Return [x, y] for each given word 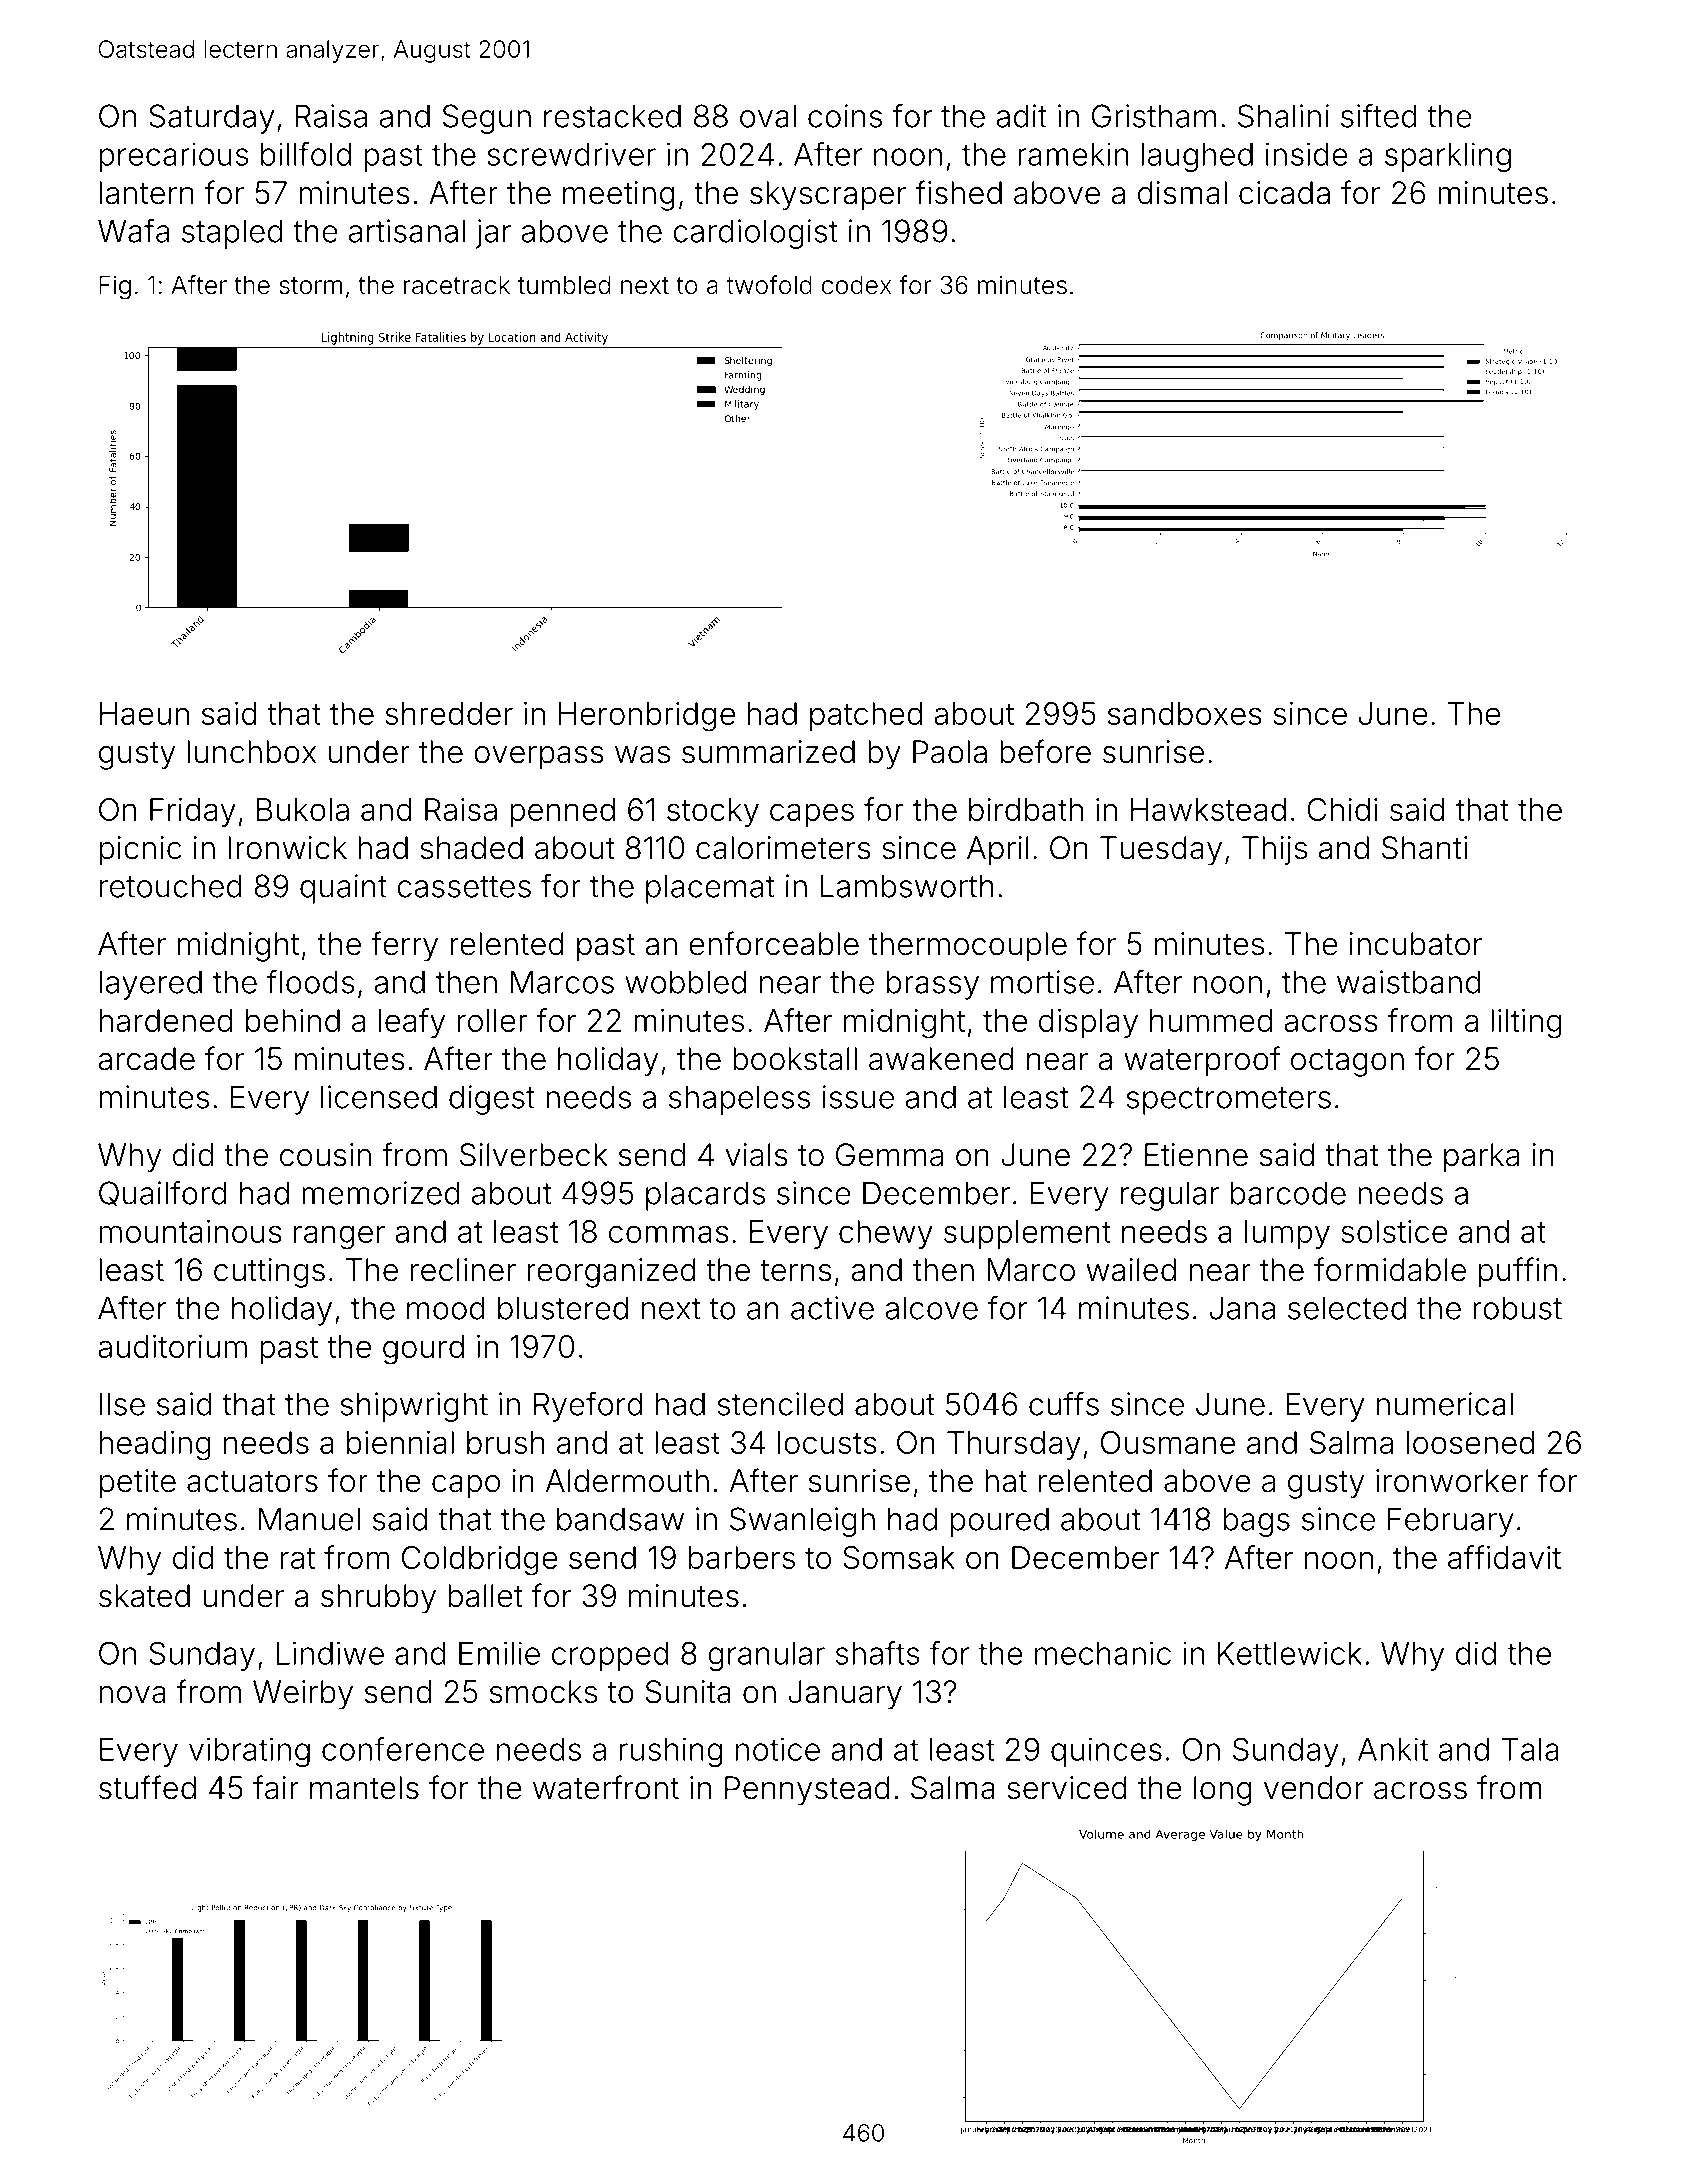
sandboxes [1185, 713]
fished [959, 192]
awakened [941, 1059]
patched [866, 716]
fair [276, 1787]
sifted [1379, 115]
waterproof [1202, 1061]
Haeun [144, 713]
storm [310, 286]
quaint [343, 889]
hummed [1211, 1020]
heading [155, 1446]
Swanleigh [802, 1522]
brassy [933, 985]
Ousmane [1168, 1442]
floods [311, 981]
